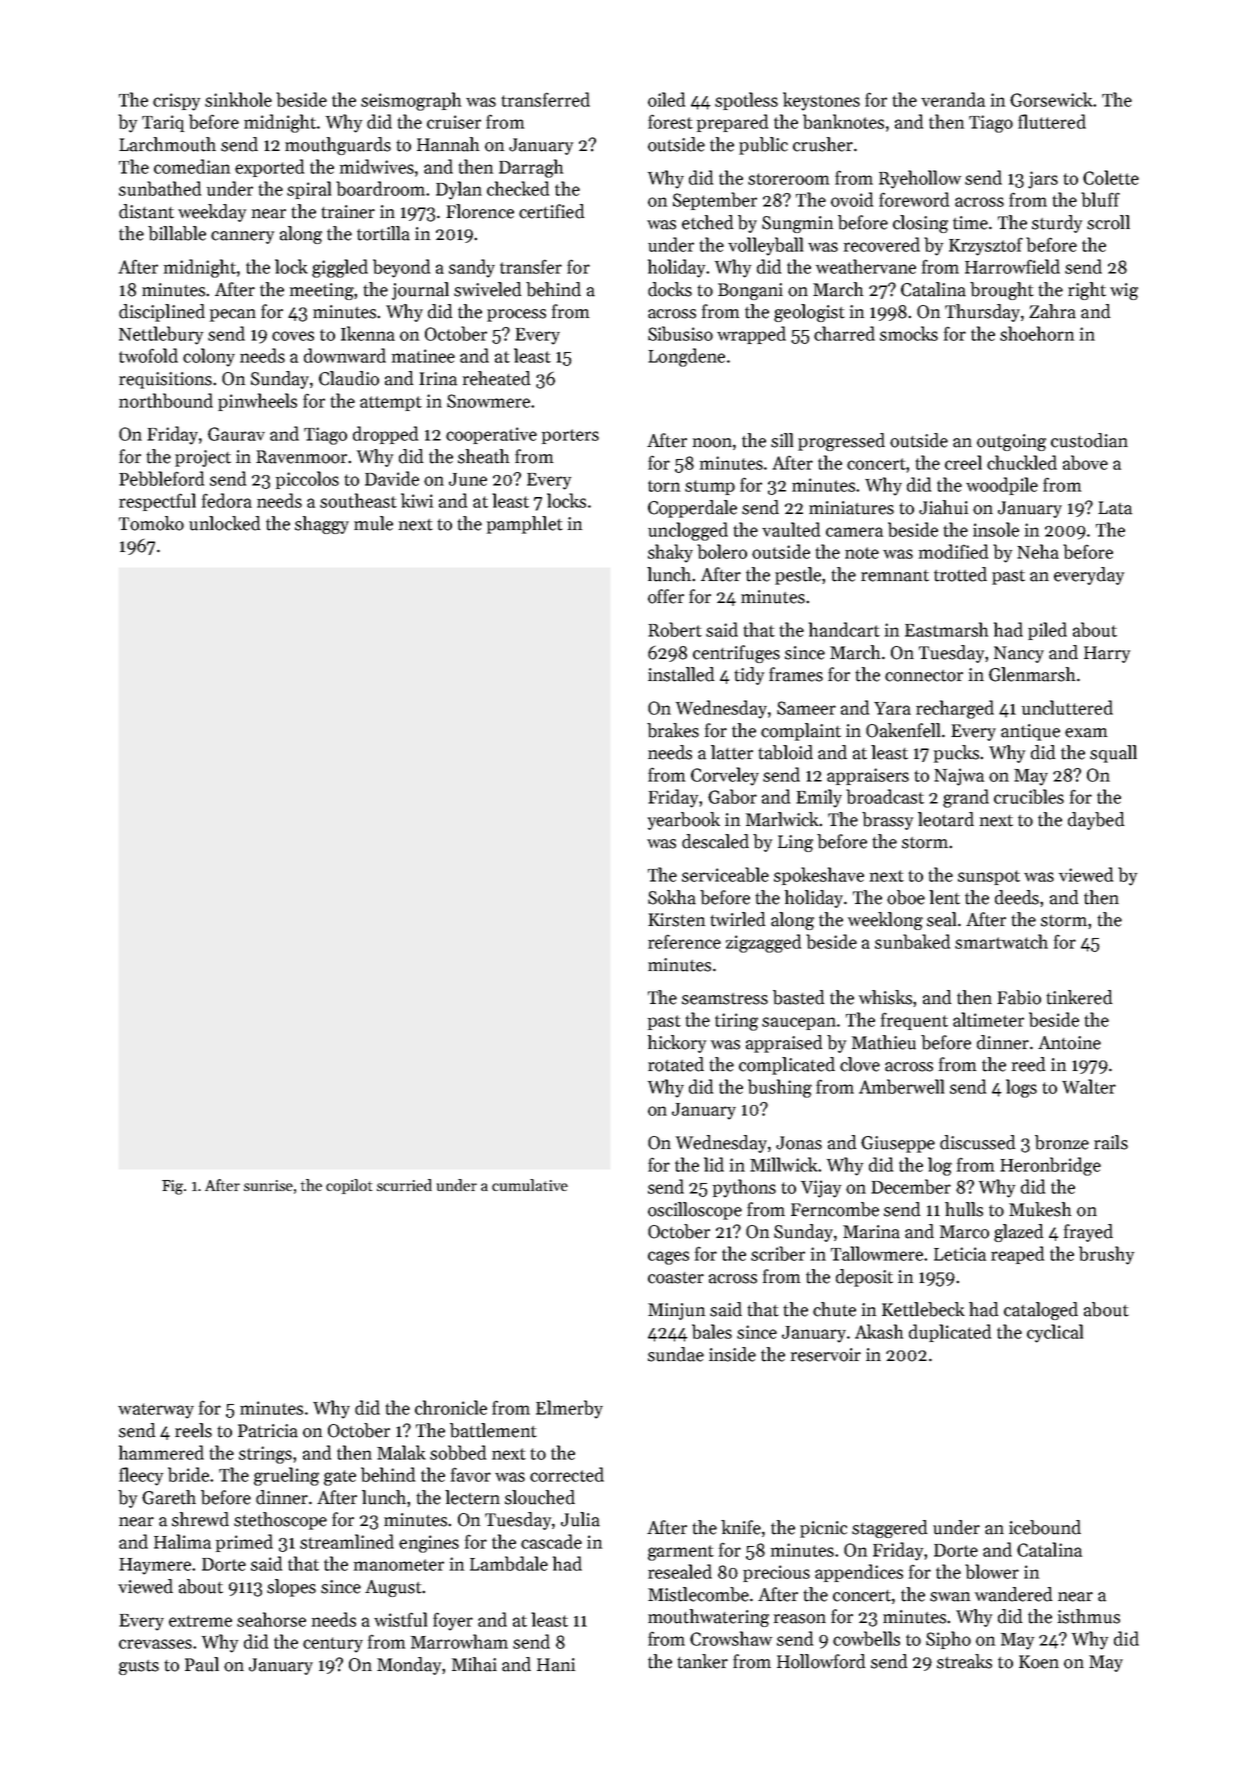 This screenshot has width=1258, height=1780. Describe the element at coordinates (531, 168) in the screenshot. I see `Darragh` at that location.
